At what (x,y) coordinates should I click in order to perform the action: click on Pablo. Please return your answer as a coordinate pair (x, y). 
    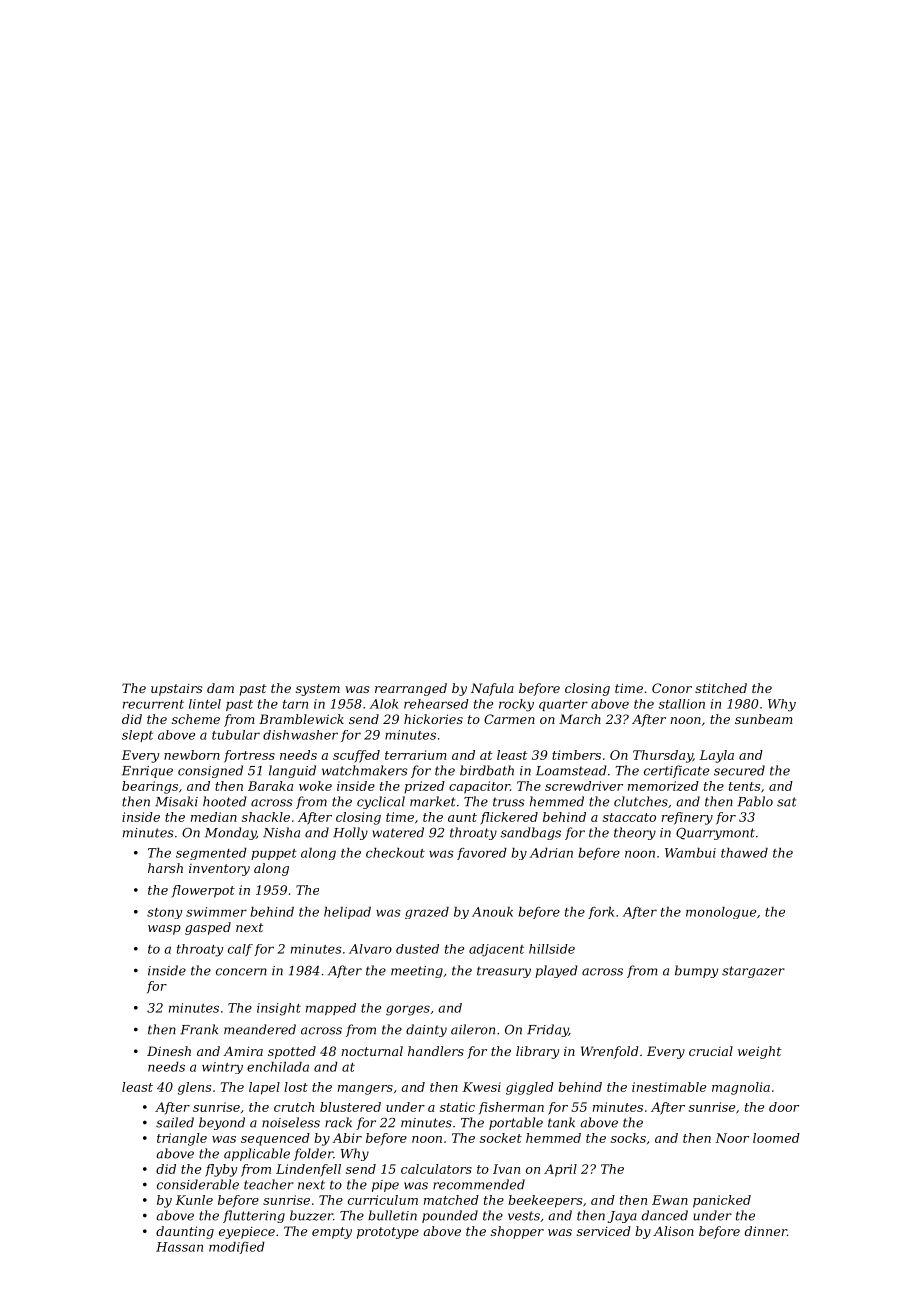
    Looking at the image, I should click on (755, 801).
